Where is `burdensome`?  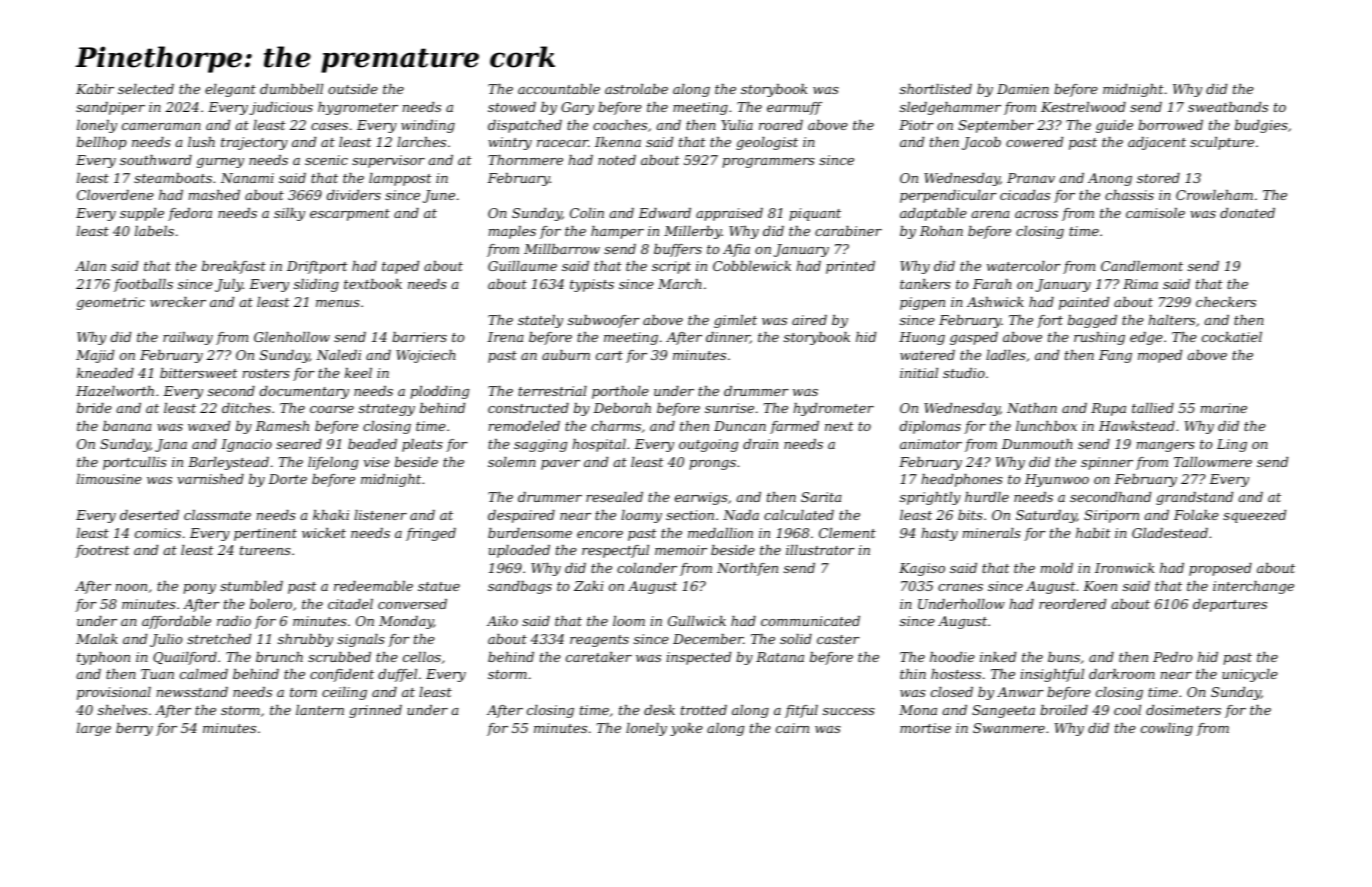 burdensome is located at coordinates (530, 533).
